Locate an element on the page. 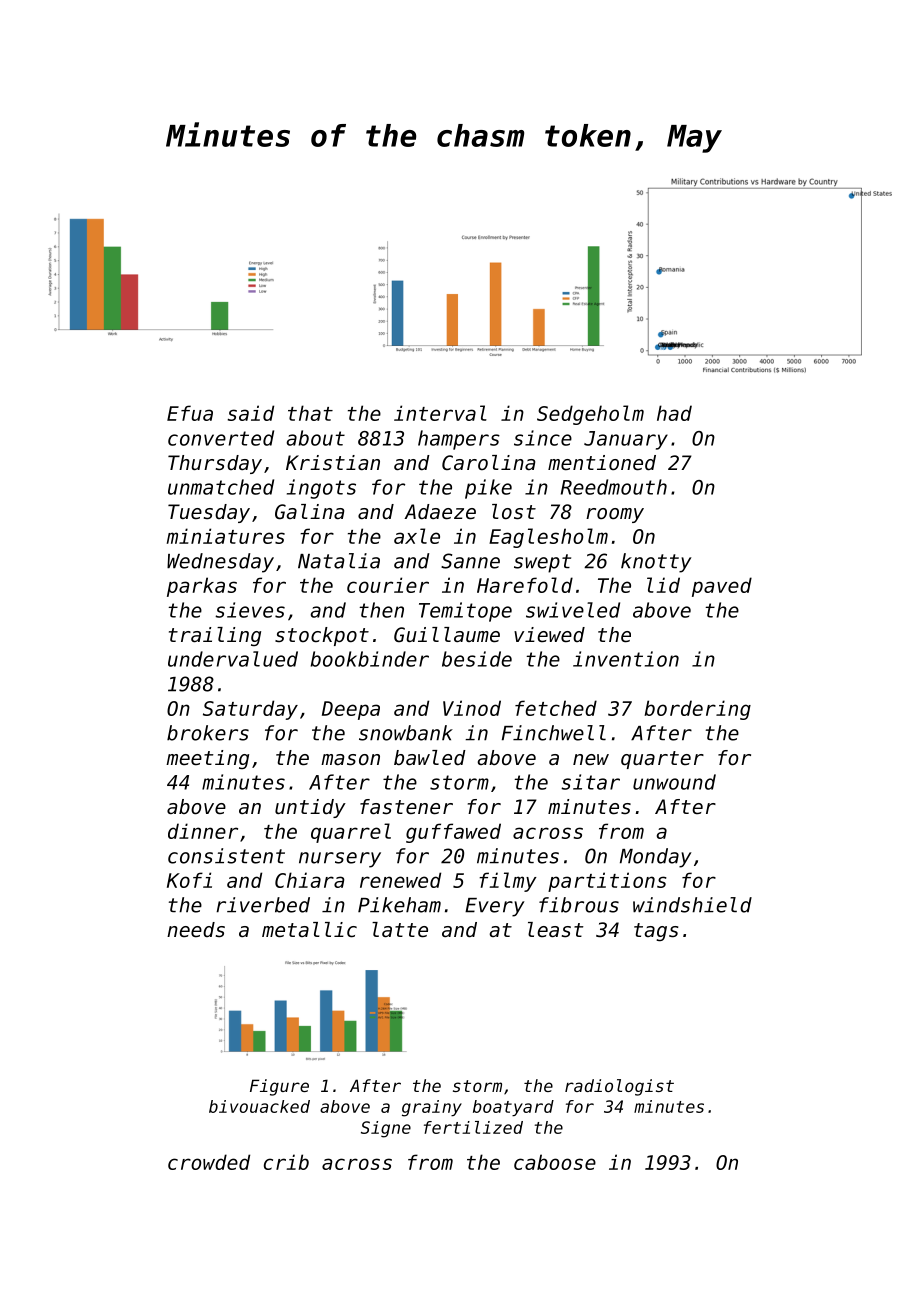  said is located at coordinates (251, 413).
